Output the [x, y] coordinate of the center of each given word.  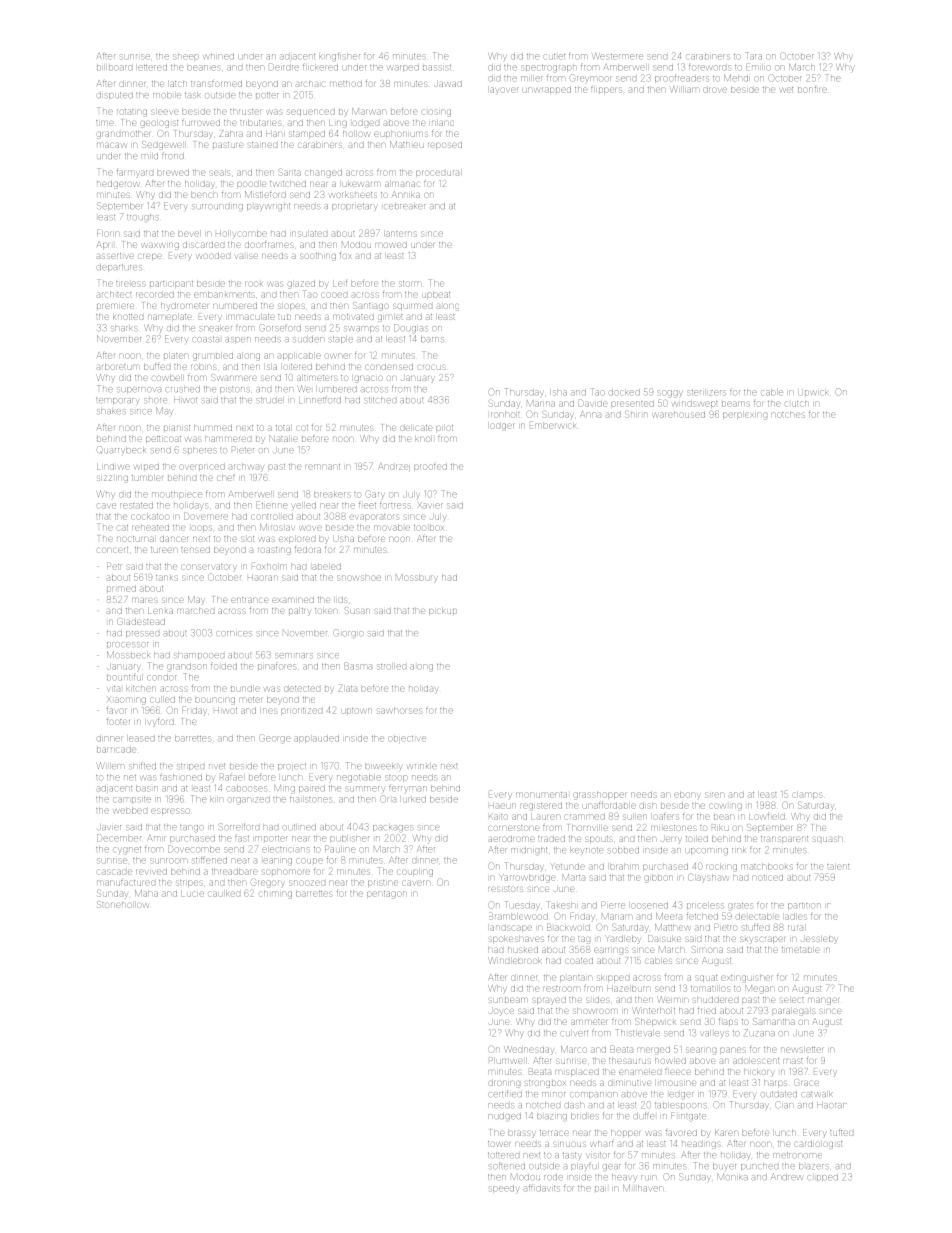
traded [551, 839]
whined [219, 56]
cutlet [554, 56]
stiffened [209, 859]
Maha [146, 893]
